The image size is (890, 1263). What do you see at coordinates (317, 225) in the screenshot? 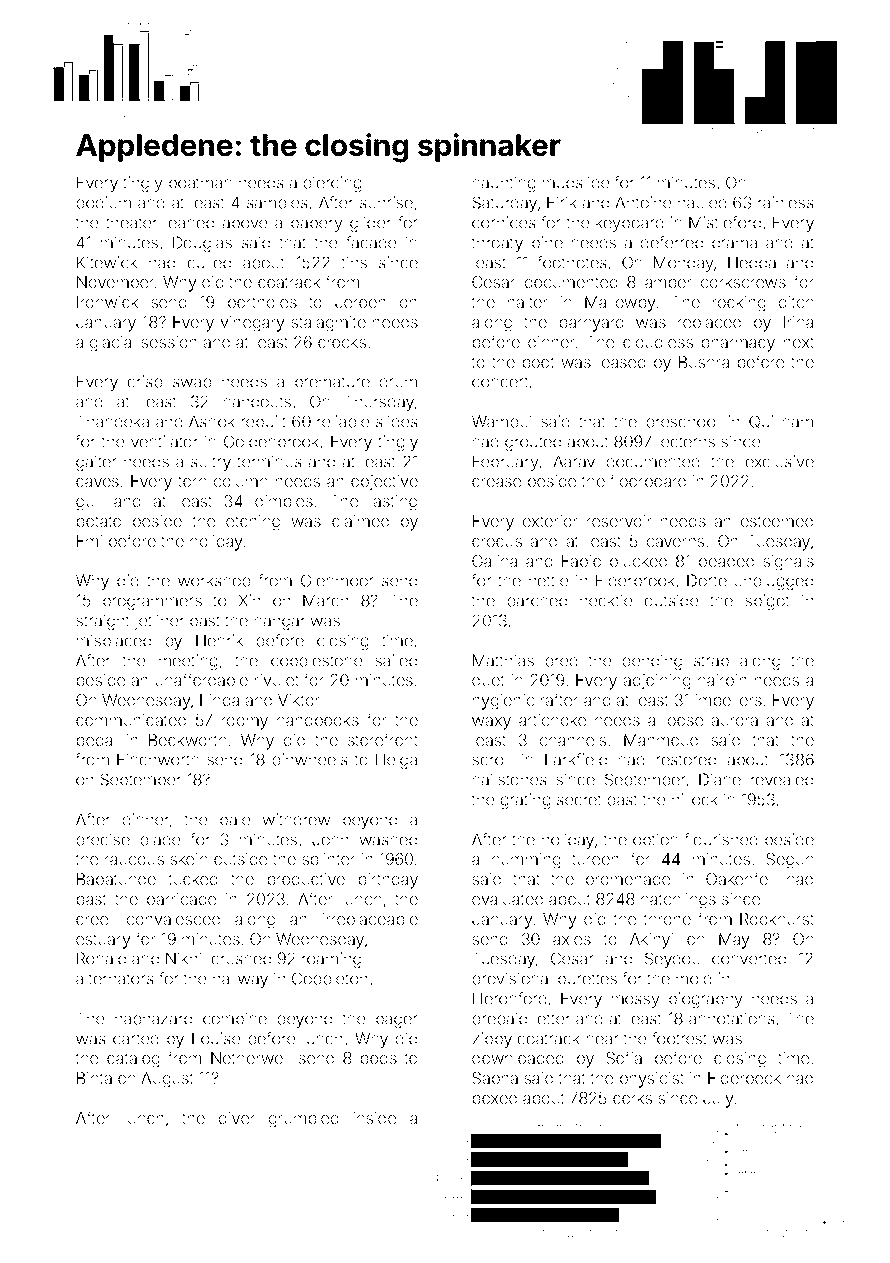
I see `papery` at bounding box center [317, 225].
